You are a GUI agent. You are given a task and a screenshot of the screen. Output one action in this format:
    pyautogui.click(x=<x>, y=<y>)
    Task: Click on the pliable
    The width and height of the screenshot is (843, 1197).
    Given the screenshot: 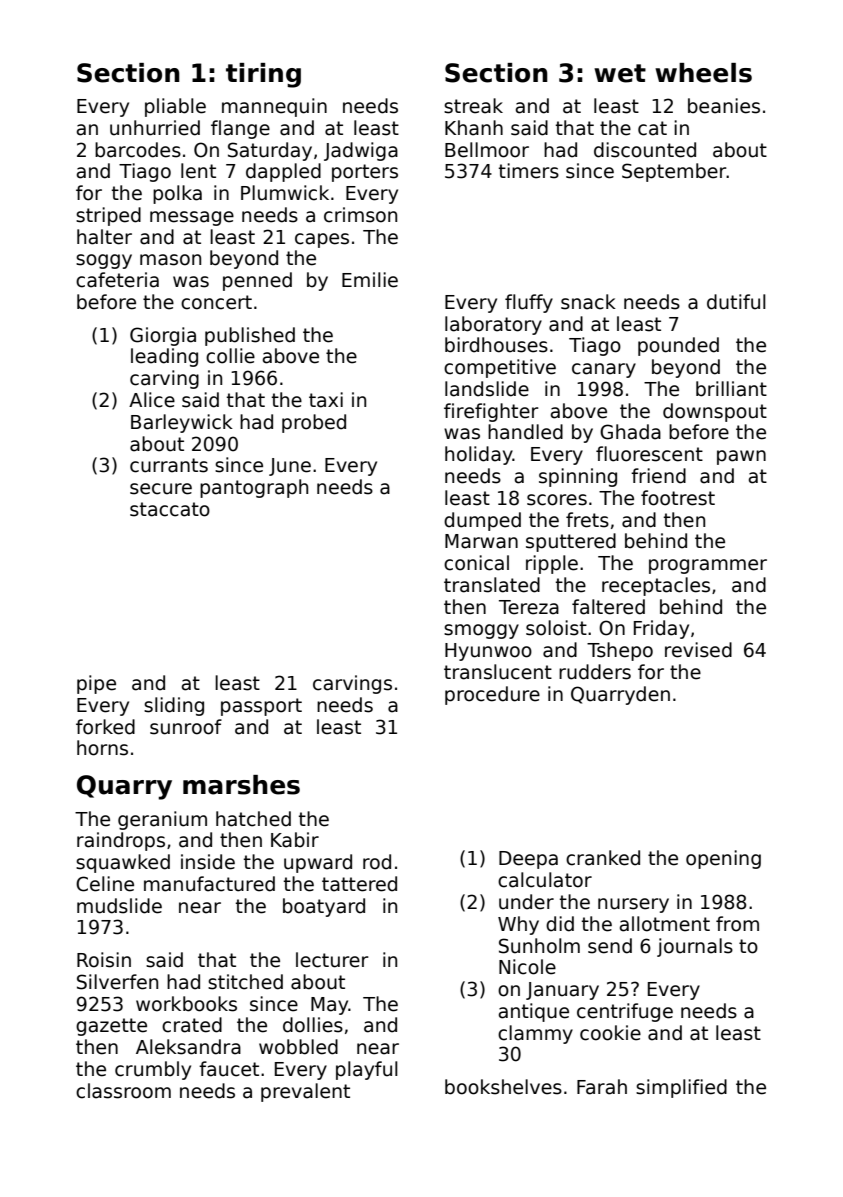 What is the action you would take?
    pyautogui.click(x=175, y=107)
